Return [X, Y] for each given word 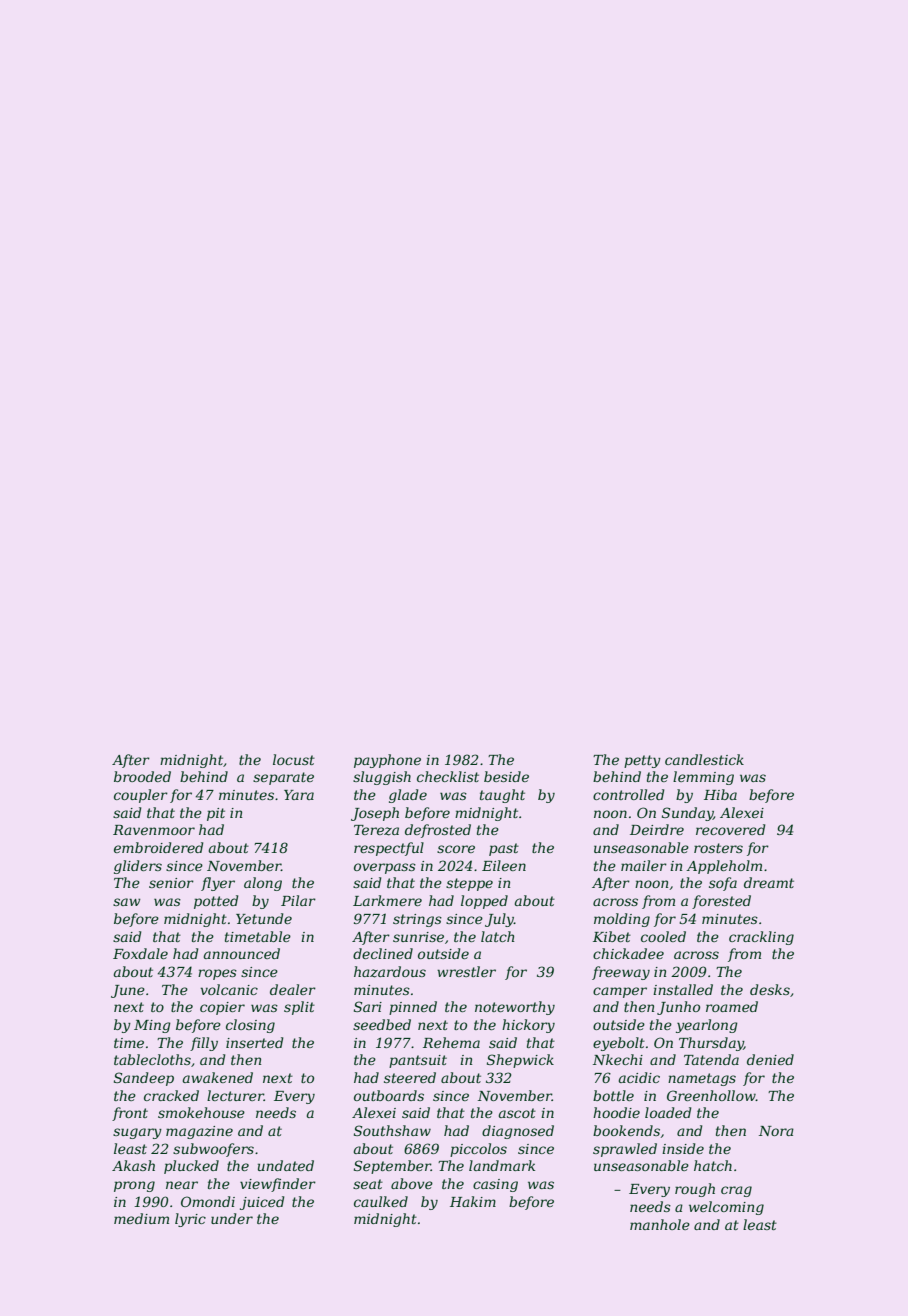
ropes [217, 974]
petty [642, 761]
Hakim [473, 1201]
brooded [142, 776]
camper [620, 992]
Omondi [208, 1201]
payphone [387, 761]
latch [498, 936]
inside [683, 1148]
